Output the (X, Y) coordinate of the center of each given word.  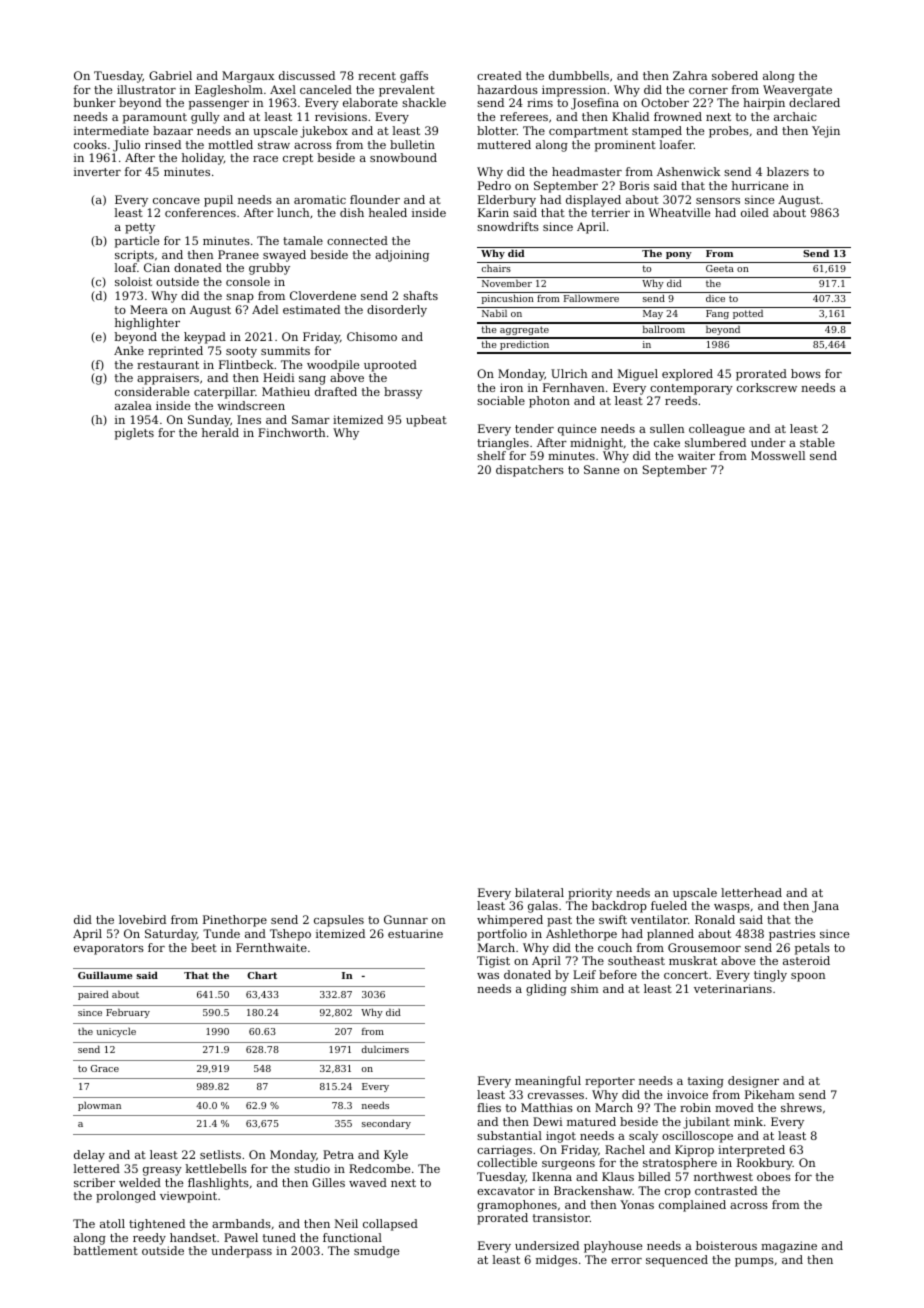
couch (615, 947)
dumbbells (579, 75)
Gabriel (170, 75)
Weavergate (797, 91)
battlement (105, 1250)
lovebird (142, 919)
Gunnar (406, 919)
